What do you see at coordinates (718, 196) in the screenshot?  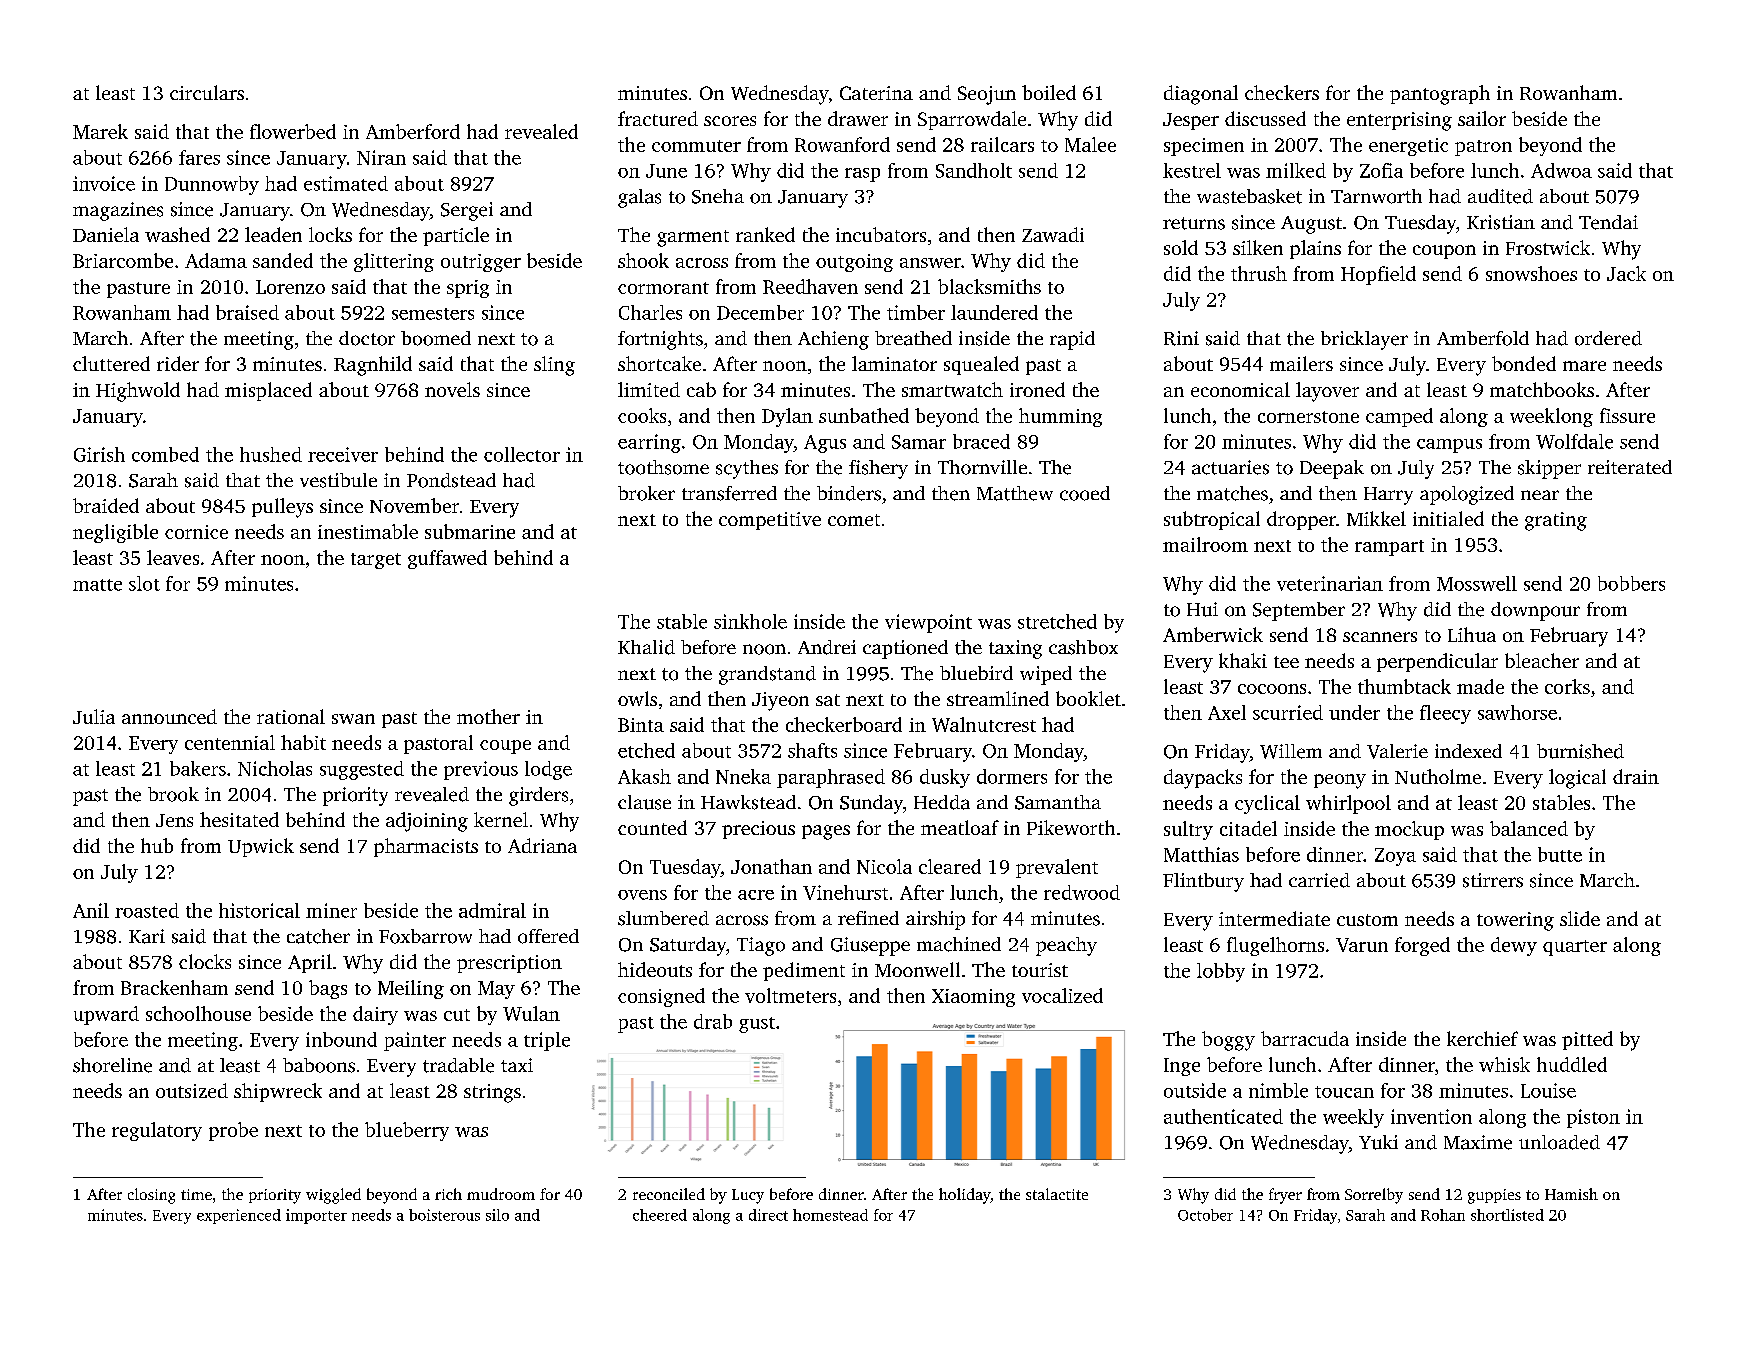 I see `Sneha` at bounding box center [718, 196].
